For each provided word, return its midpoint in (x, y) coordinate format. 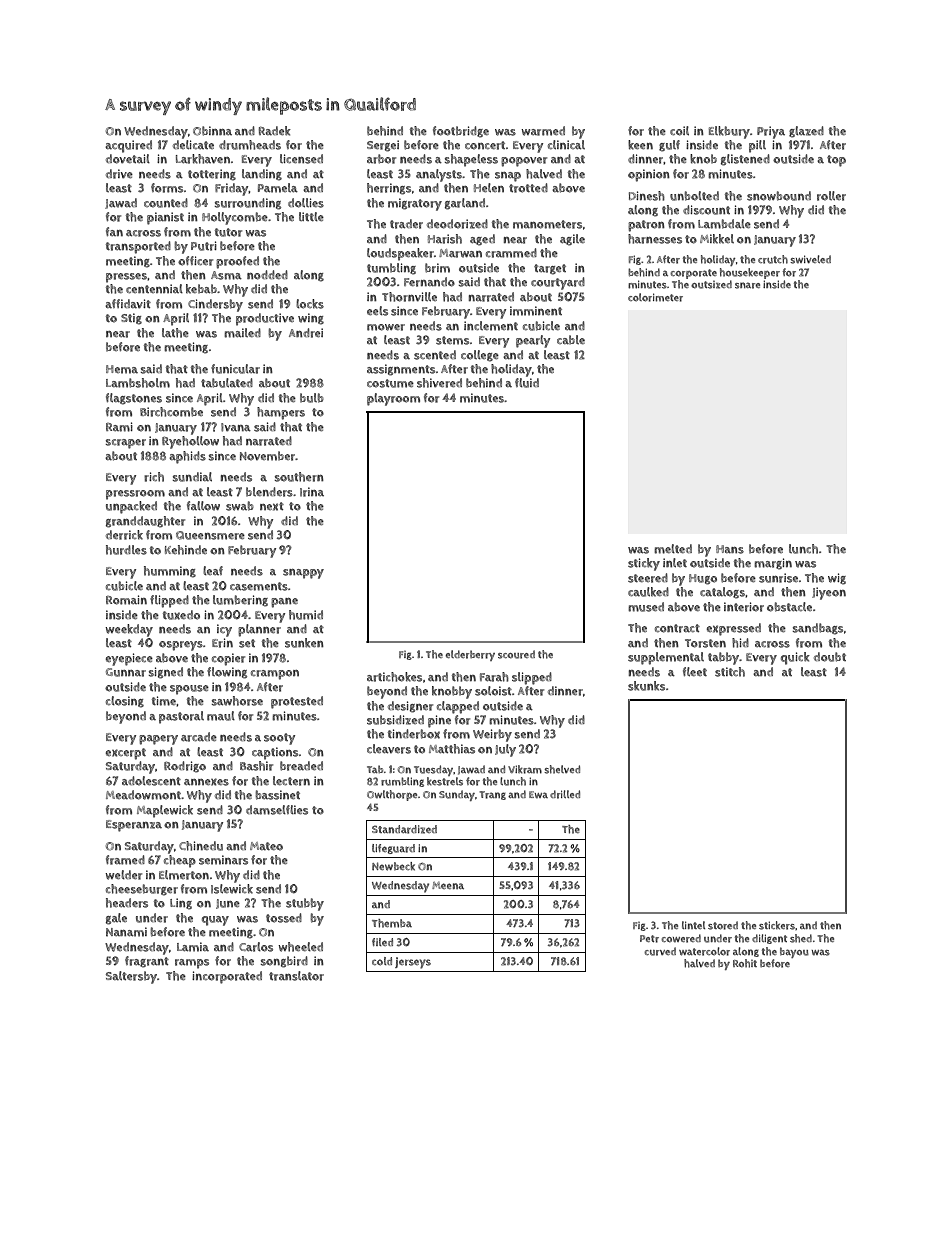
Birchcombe (171, 412)
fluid (527, 383)
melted (673, 549)
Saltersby (131, 977)
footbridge (461, 132)
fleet (695, 671)
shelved (562, 769)
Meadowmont (143, 795)
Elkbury (729, 132)
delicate (193, 144)
